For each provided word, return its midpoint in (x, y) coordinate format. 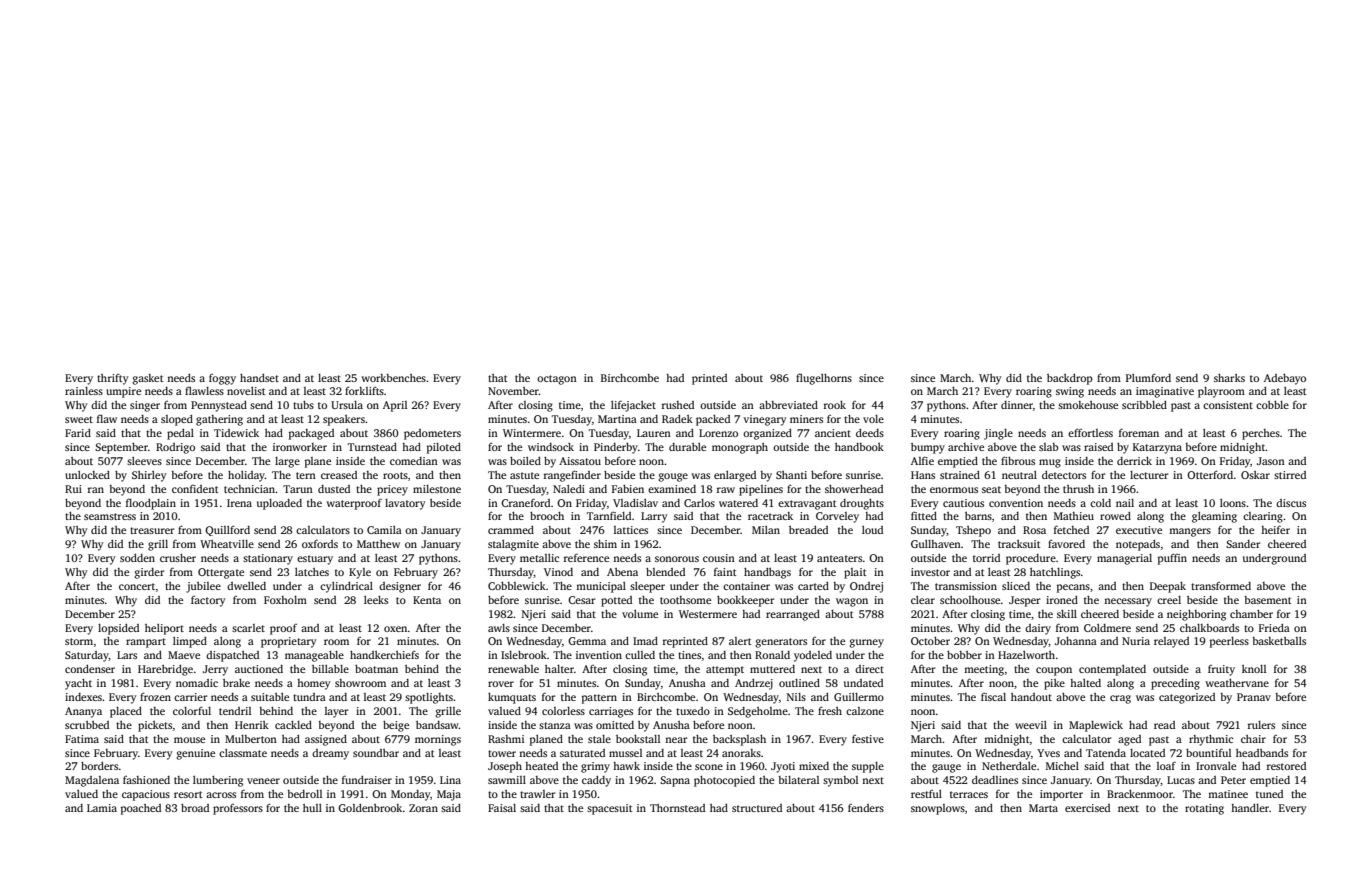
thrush (1078, 489)
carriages (611, 712)
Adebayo (1285, 379)
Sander (1243, 544)
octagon (557, 380)
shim (605, 544)
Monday (410, 795)
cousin (719, 558)
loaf (1166, 765)
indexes (83, 697)
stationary (268, 559)
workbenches (393, 378)
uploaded (279, 504)
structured (757, 808)
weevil (1031, 725)
